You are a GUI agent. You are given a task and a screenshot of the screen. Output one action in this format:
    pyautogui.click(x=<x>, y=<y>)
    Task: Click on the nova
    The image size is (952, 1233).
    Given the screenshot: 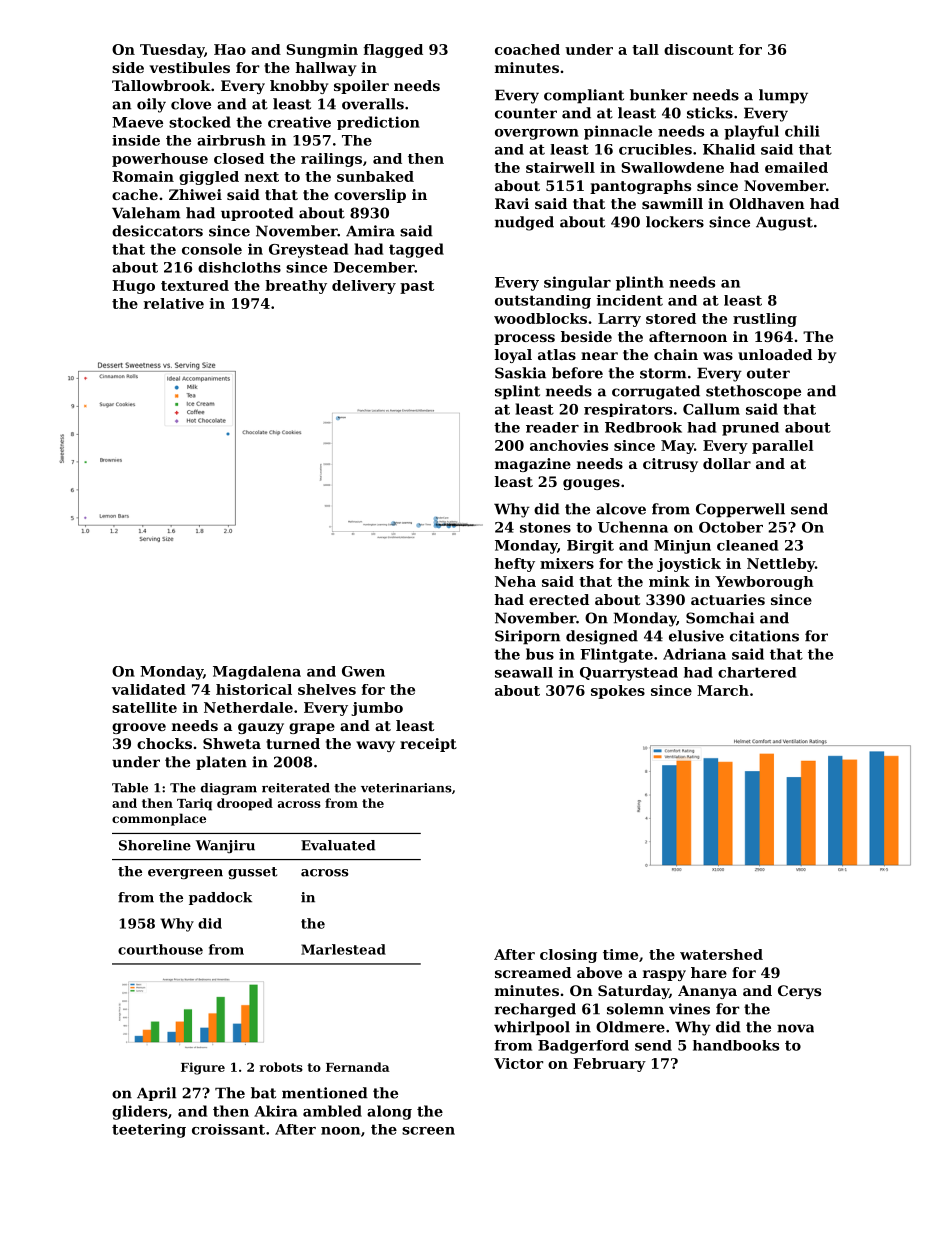 What is the action you would take?
    pyautogui.click(x=795, y=1028)
